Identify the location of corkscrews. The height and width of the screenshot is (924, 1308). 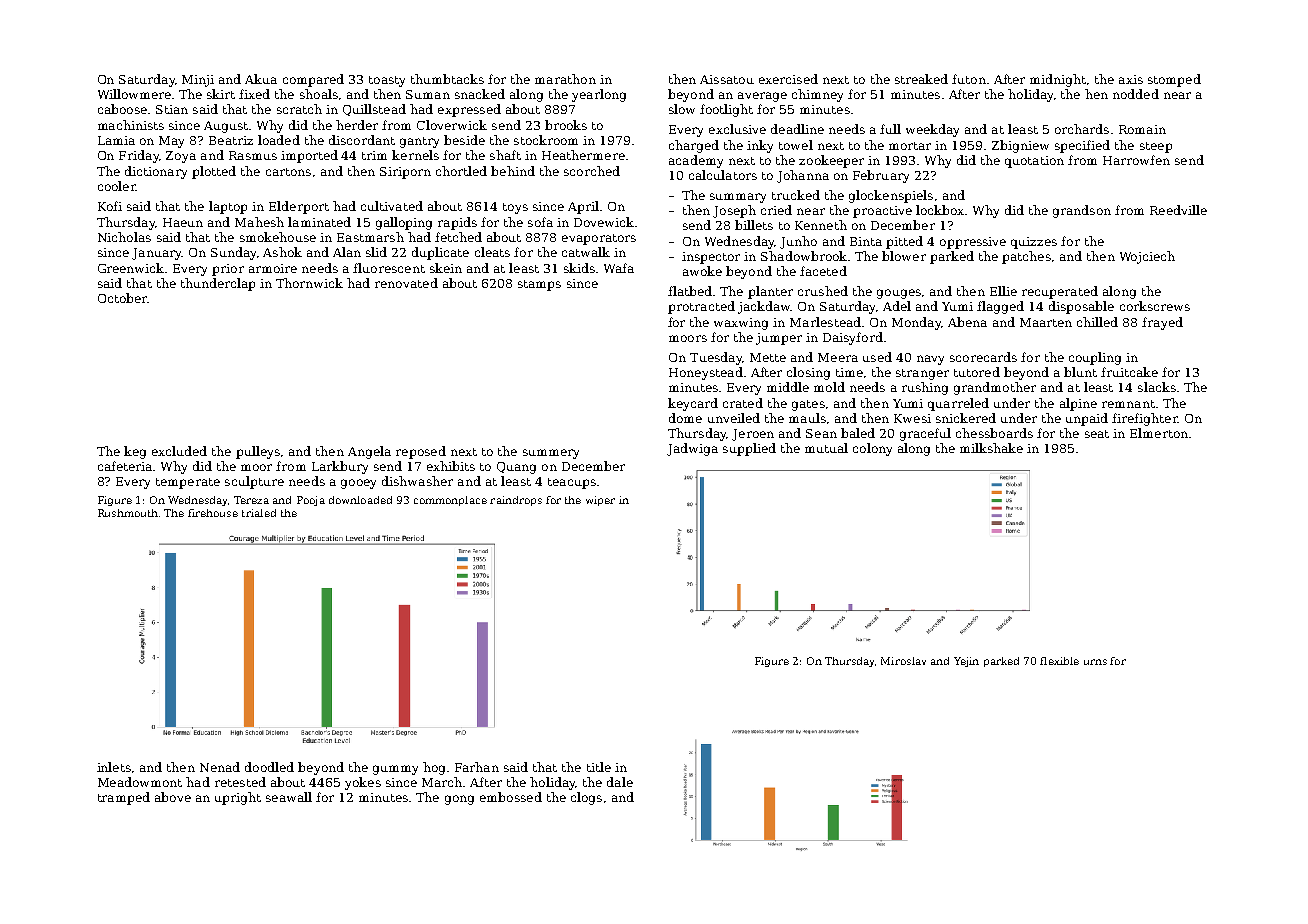
(1155, 306).
